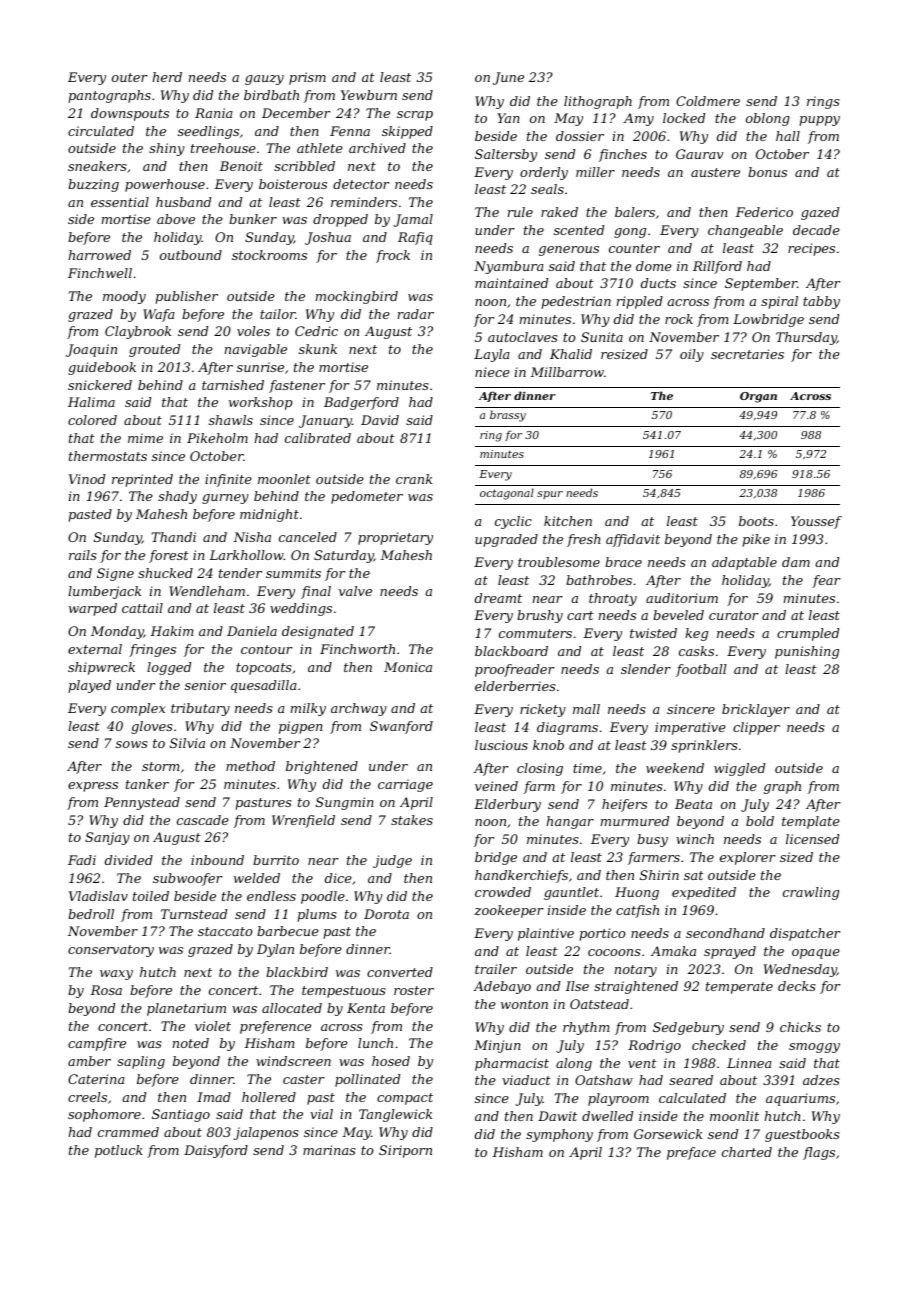 The image size is (908, 1316). Describe the element at coordinates (405, 785) in the screenshot. I see `carriage` at that location.
